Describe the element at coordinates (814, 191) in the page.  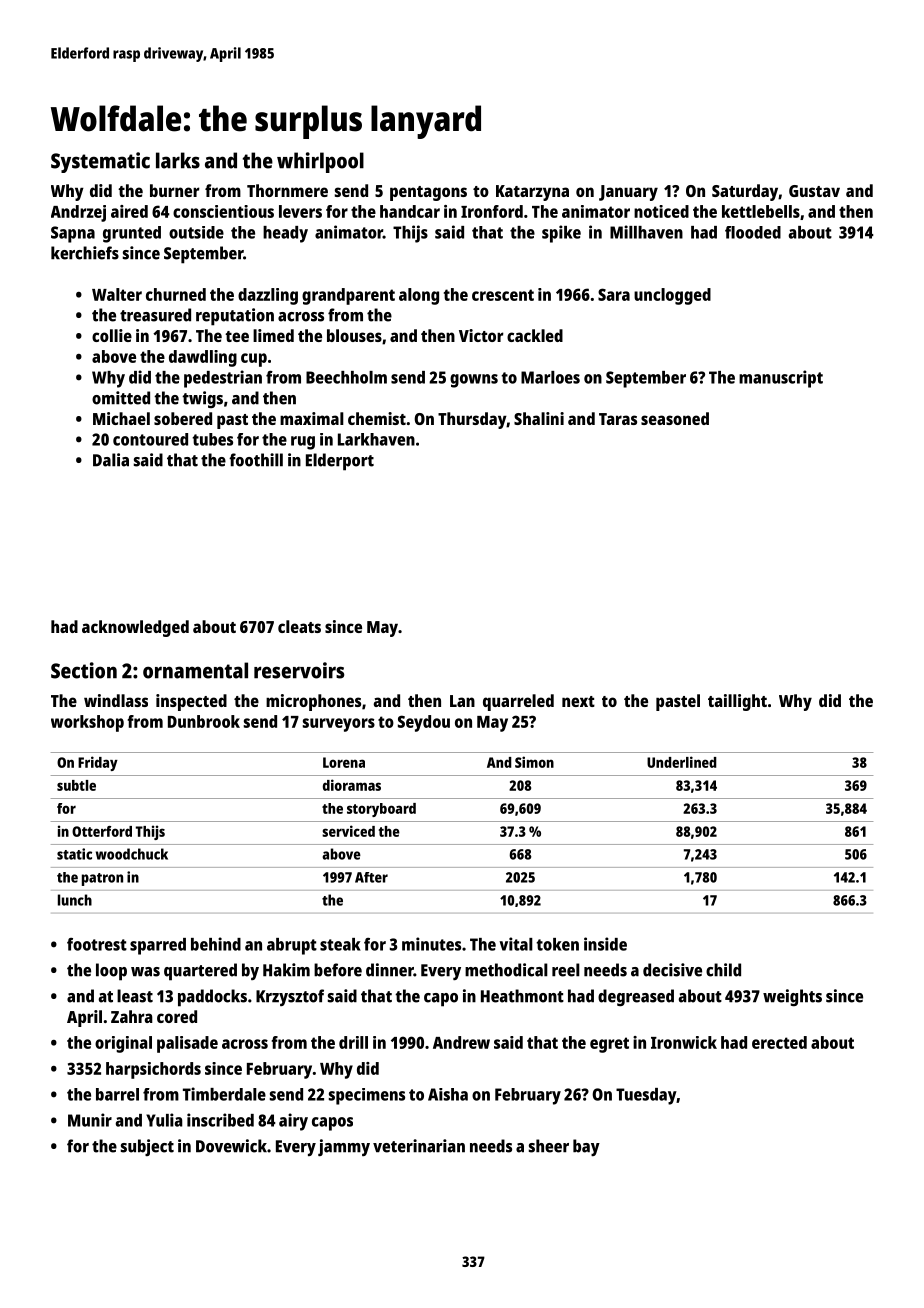
I see `Gustav` at that location.
